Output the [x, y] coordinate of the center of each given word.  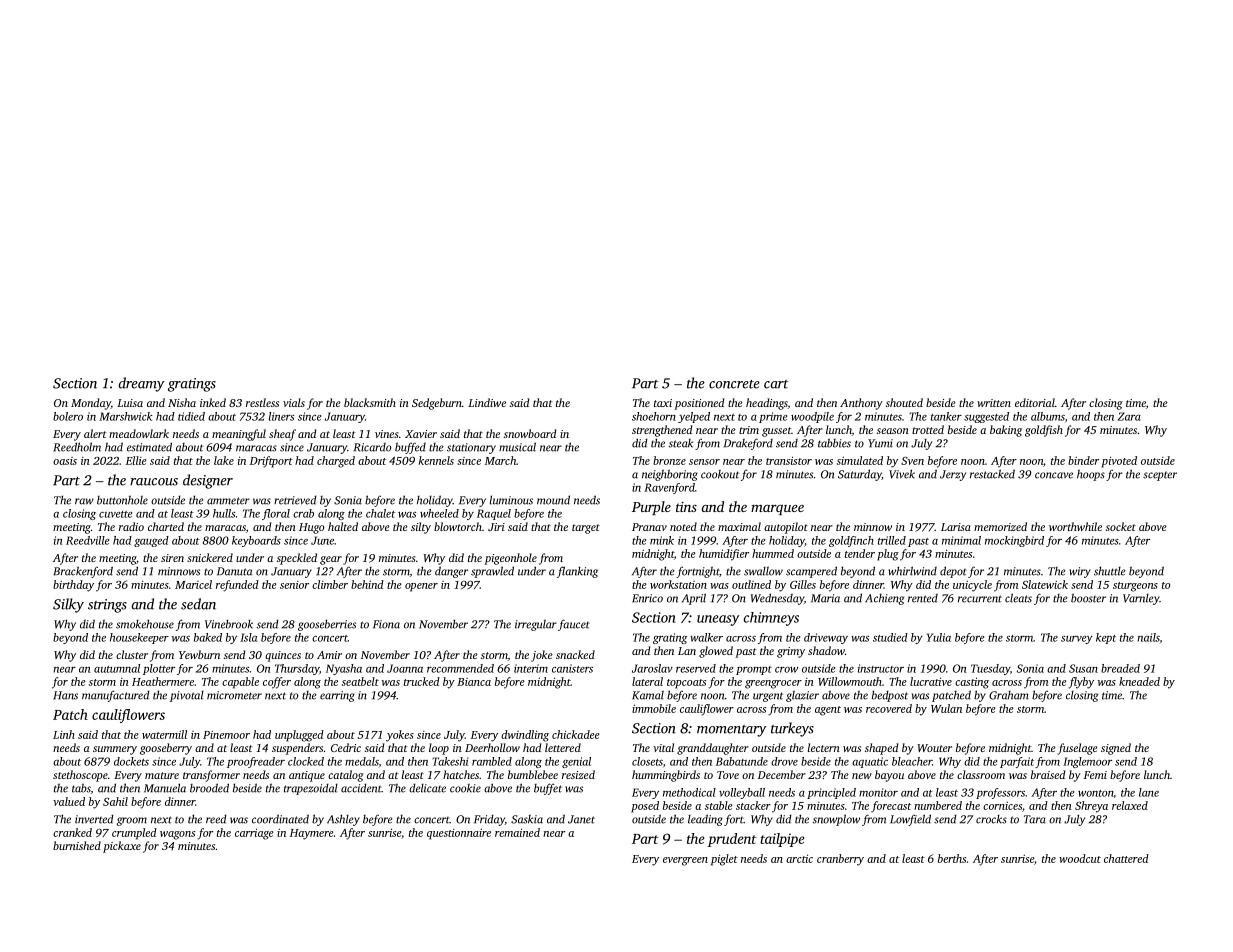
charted [166, 526]
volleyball [742, 793]
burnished [77, 845]
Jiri [496, 527]
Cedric [346, 747]
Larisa [956, 527]
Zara [1129, 416]
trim [749, 430]
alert [95, 433]
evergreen [685, 861]
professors [1000, 793]
